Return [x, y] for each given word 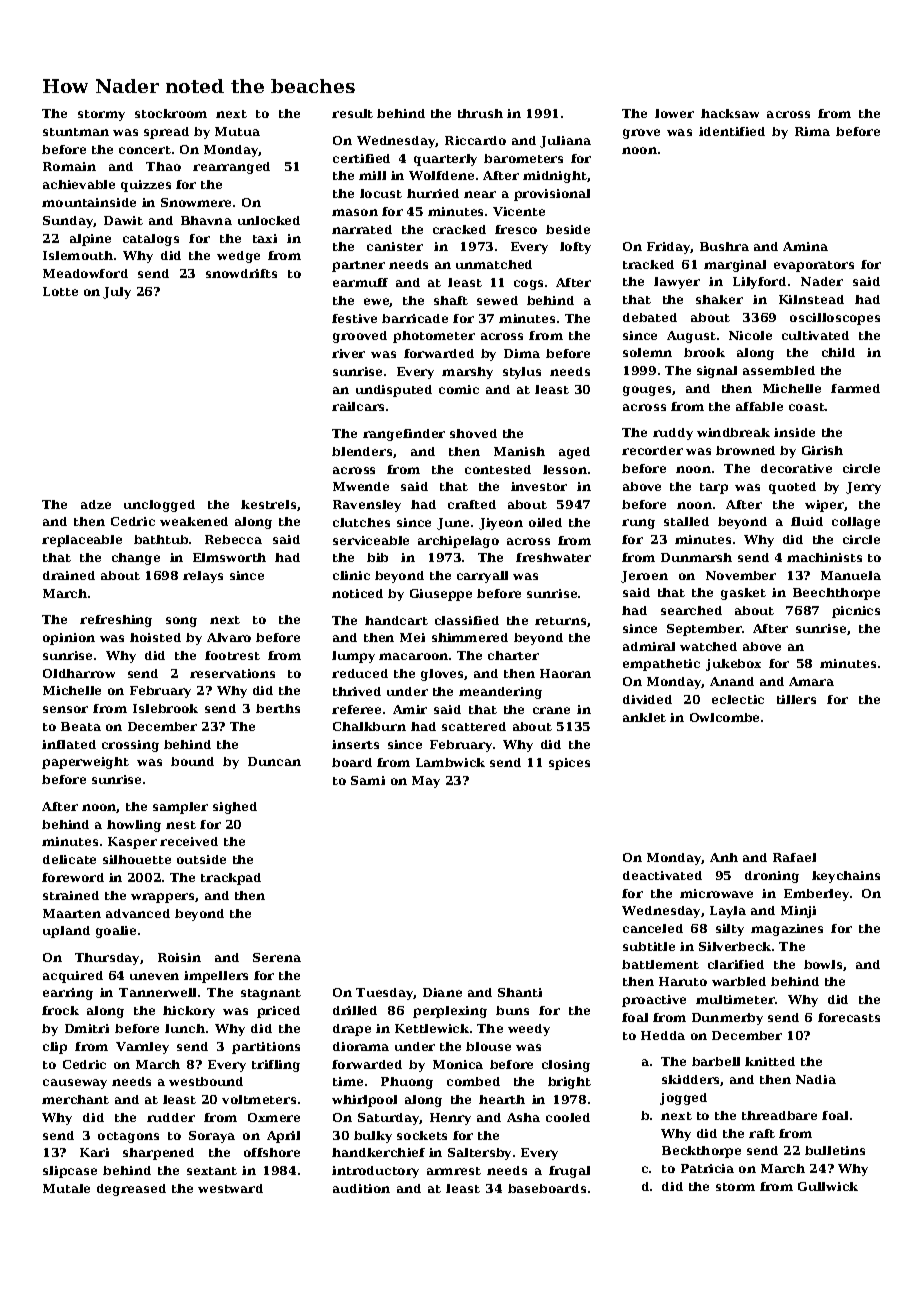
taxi [265, 238]
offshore [272, 1152]
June [453, 524]
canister [395, 246]
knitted [770, 1061]
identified [732, 131]
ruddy [673, 434]
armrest [454, 1171]
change [136, 559]
